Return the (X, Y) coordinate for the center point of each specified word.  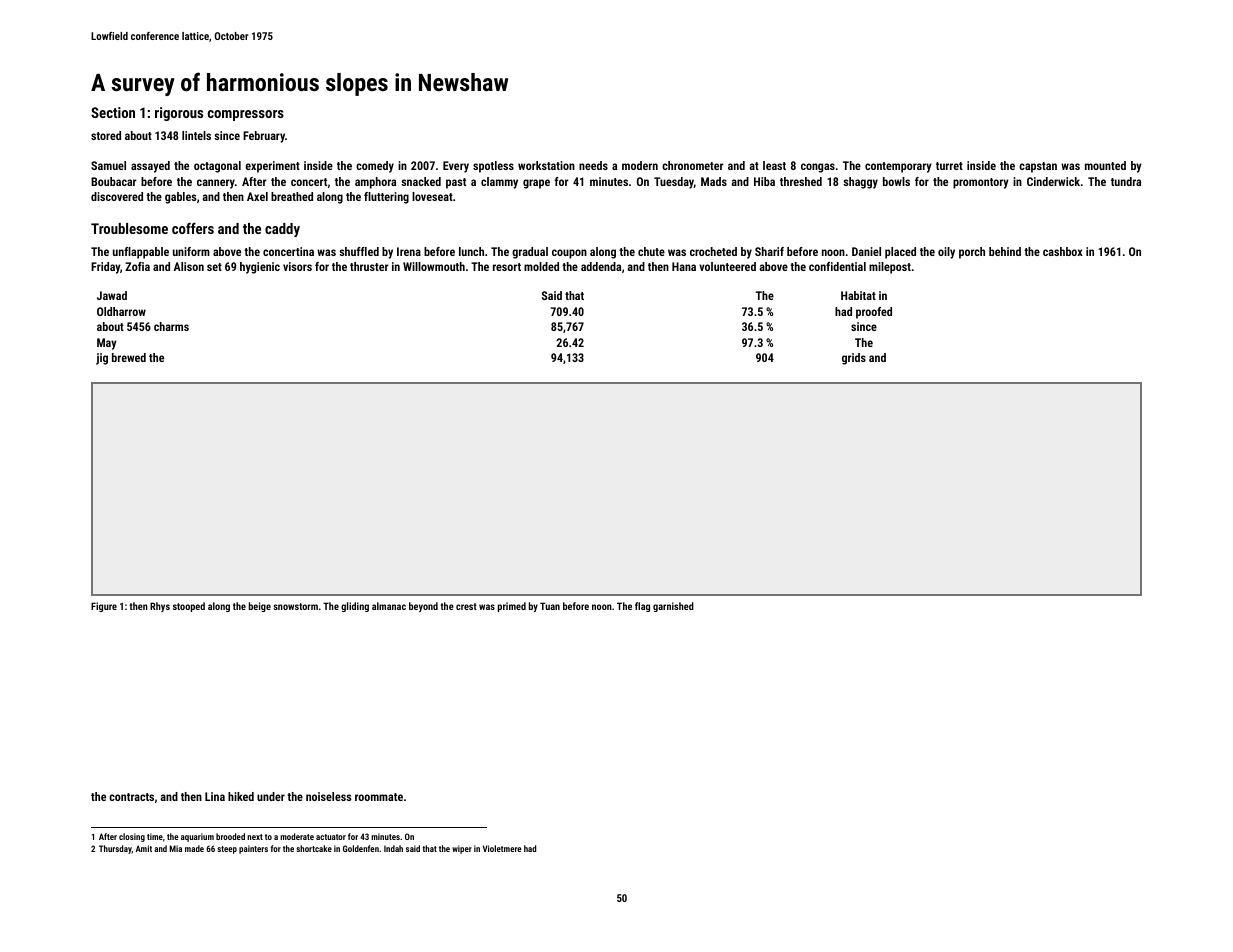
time (155, 836)
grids (854, 359)
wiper (462, 849)
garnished (673, 607)
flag (642, 607)
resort (507, 267)
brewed (129, 357)
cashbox (1063, 251)
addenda (601, 266)
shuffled (359, 251)
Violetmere (502, 848)
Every (456, 167)
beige (260, 607)
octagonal (217, 167)
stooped (189, 607)
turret (949, 166)
